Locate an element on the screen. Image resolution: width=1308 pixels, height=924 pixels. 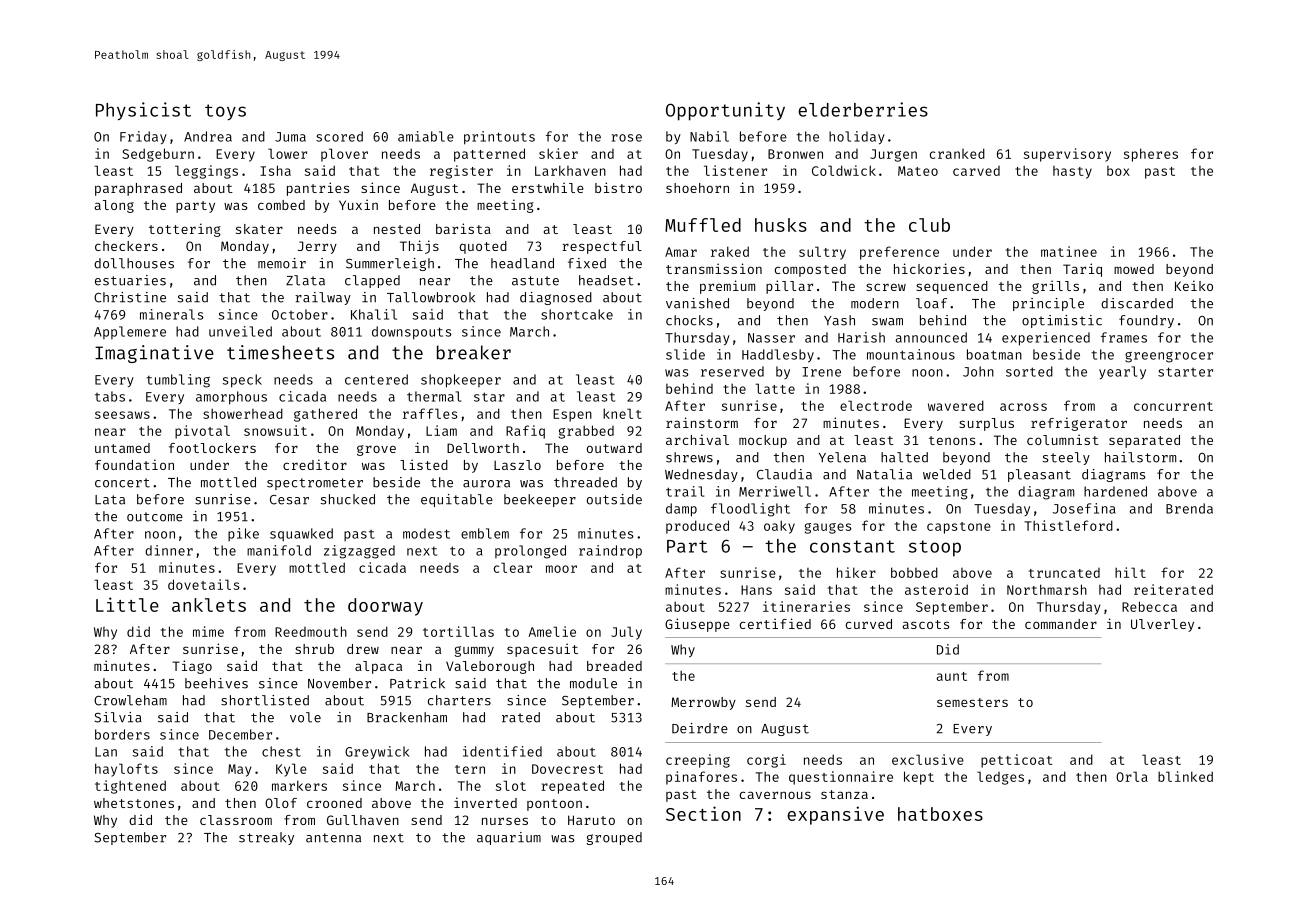
elderberries is located at coordinates (863, 109).
